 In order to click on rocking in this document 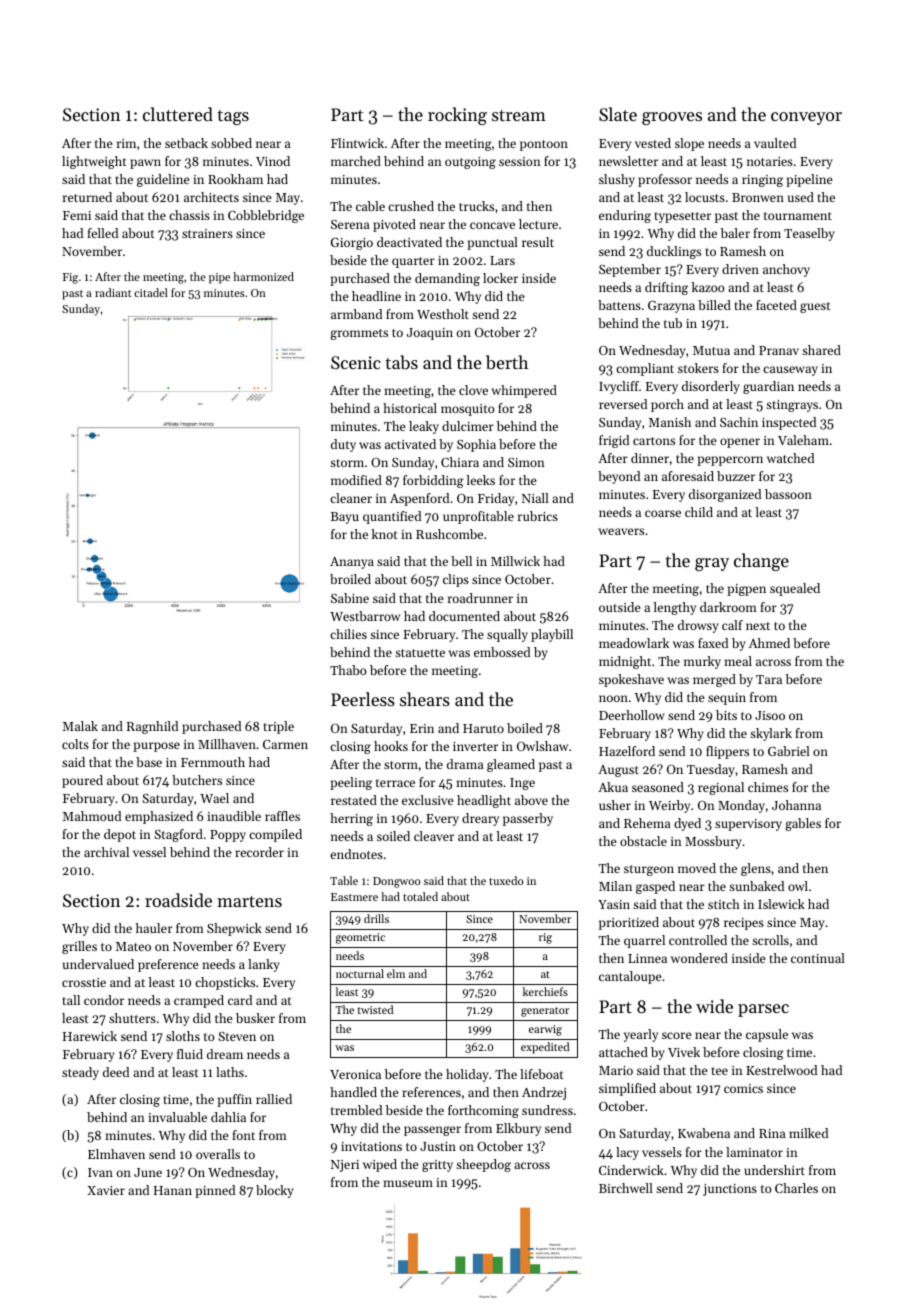, I will do `click(457, 116)`.
